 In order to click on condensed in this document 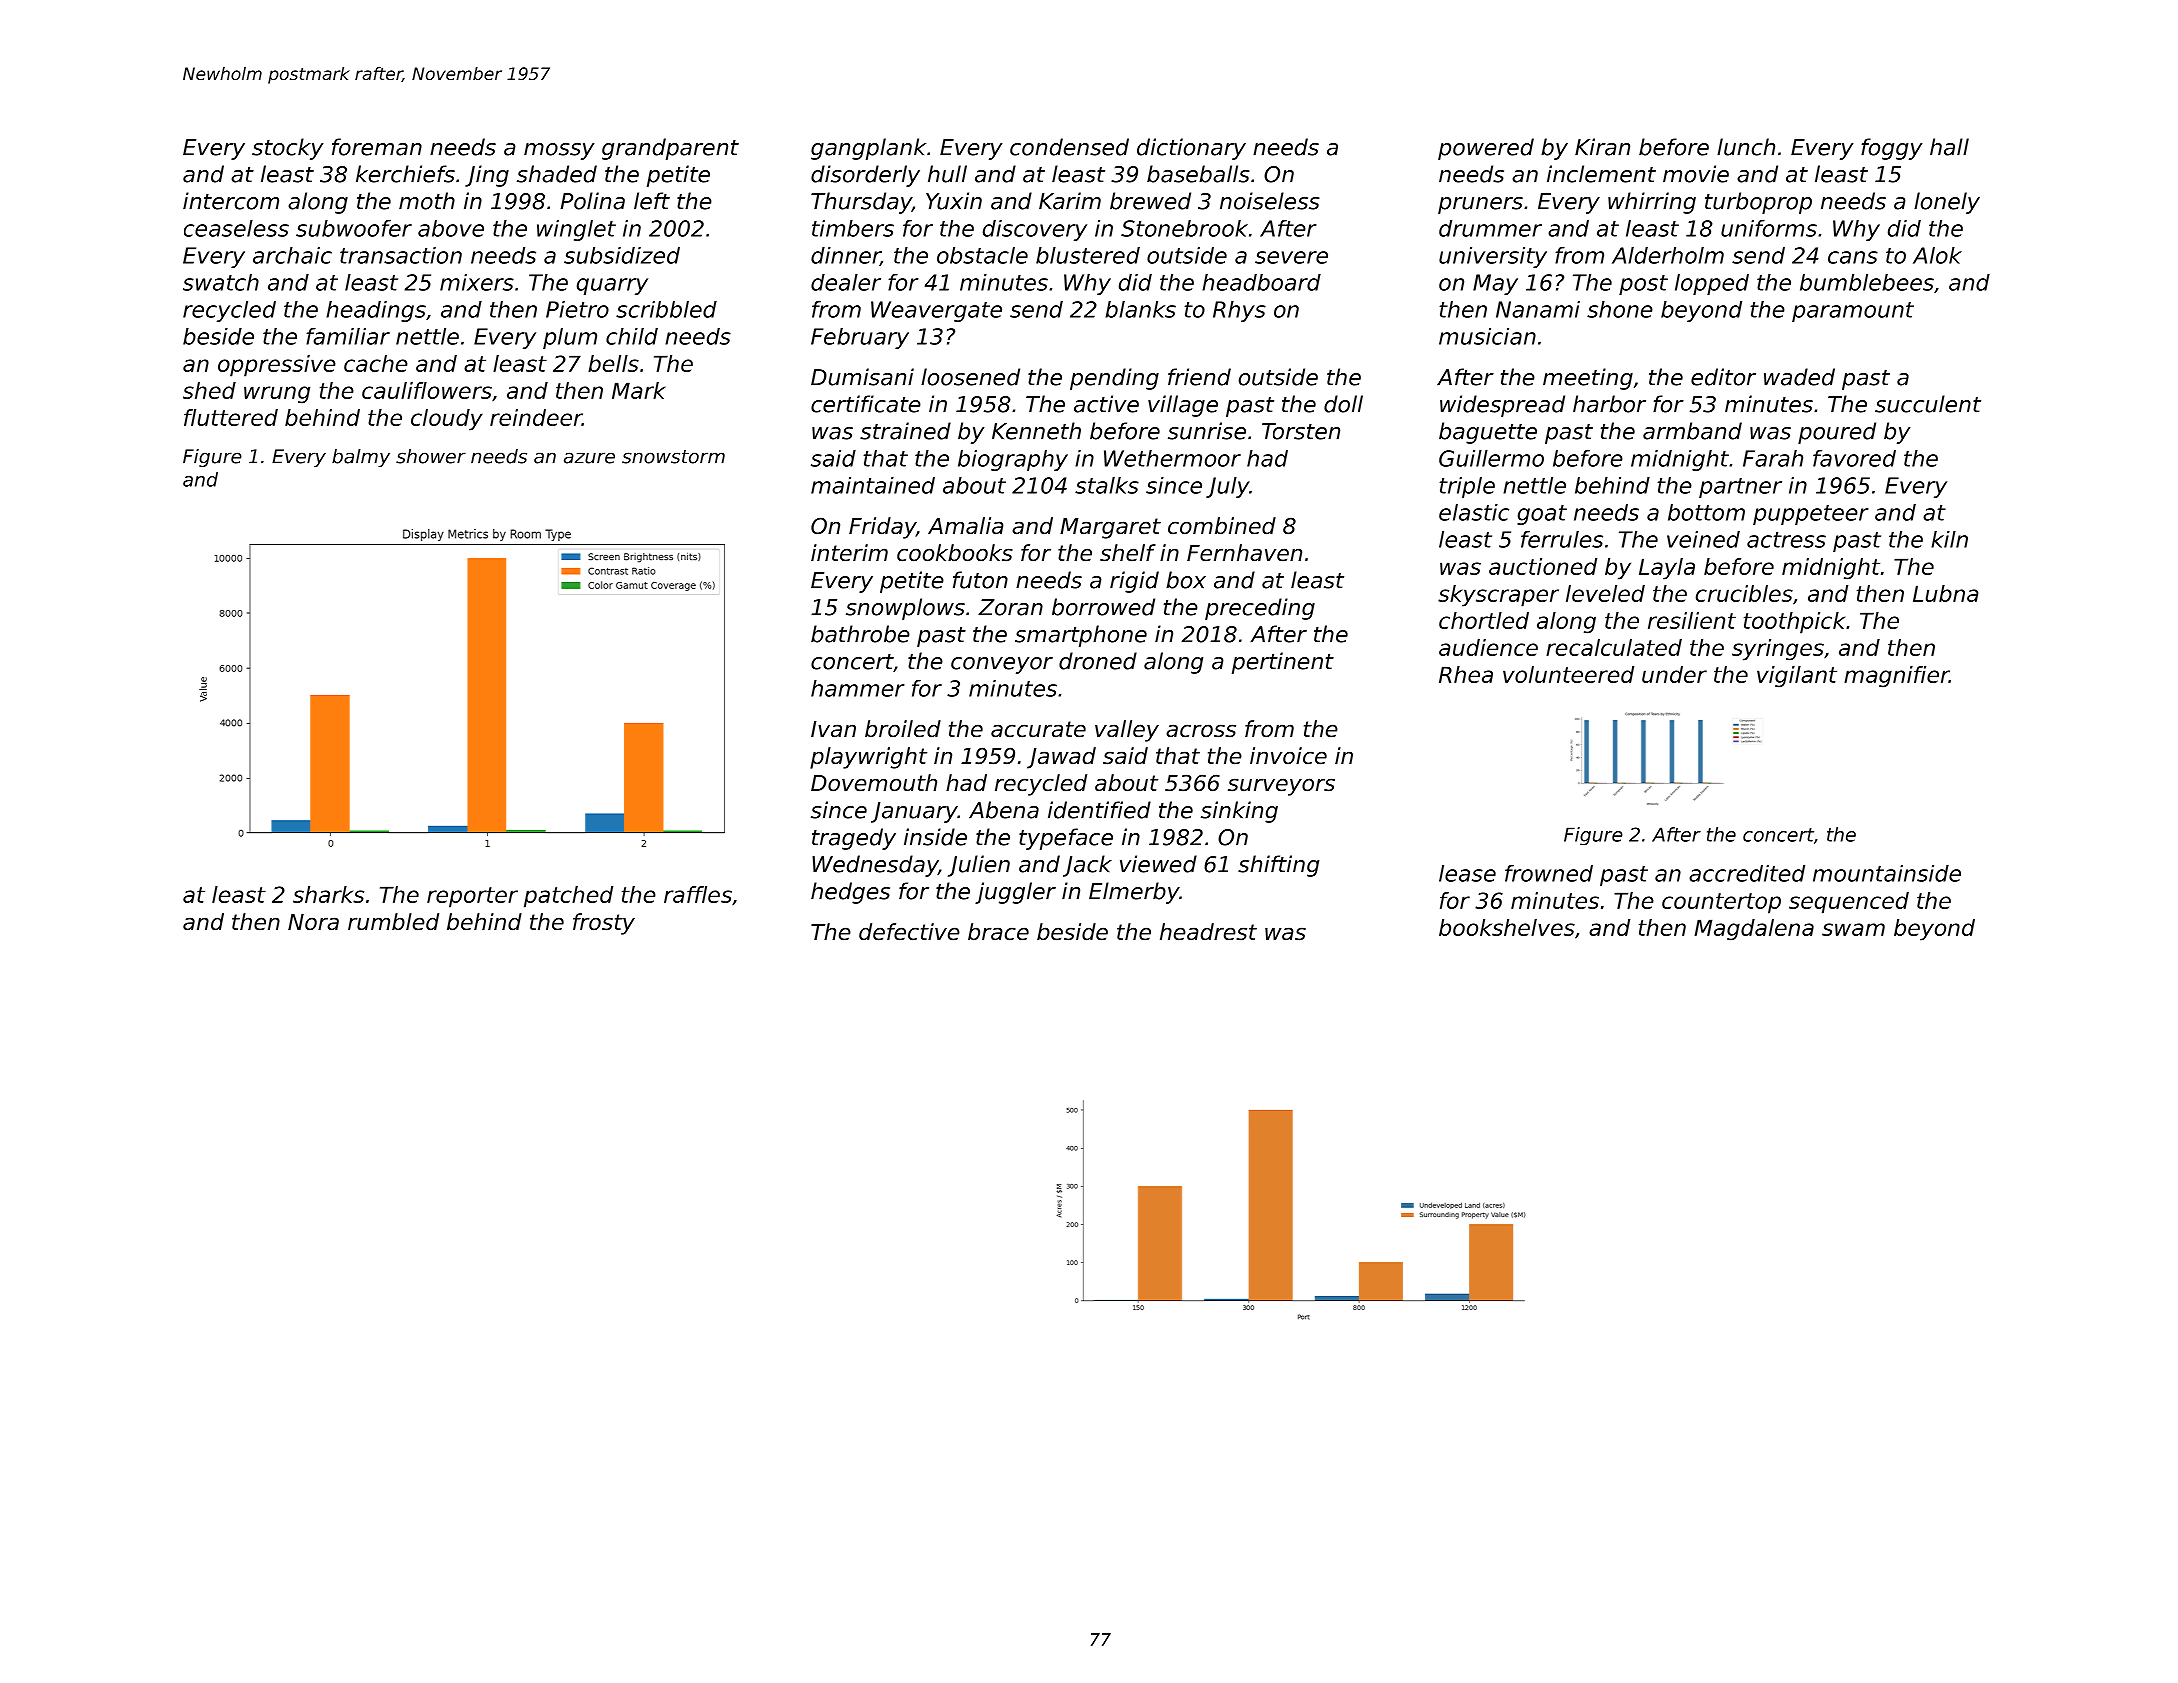, I will do `click(1069, 147)`.
